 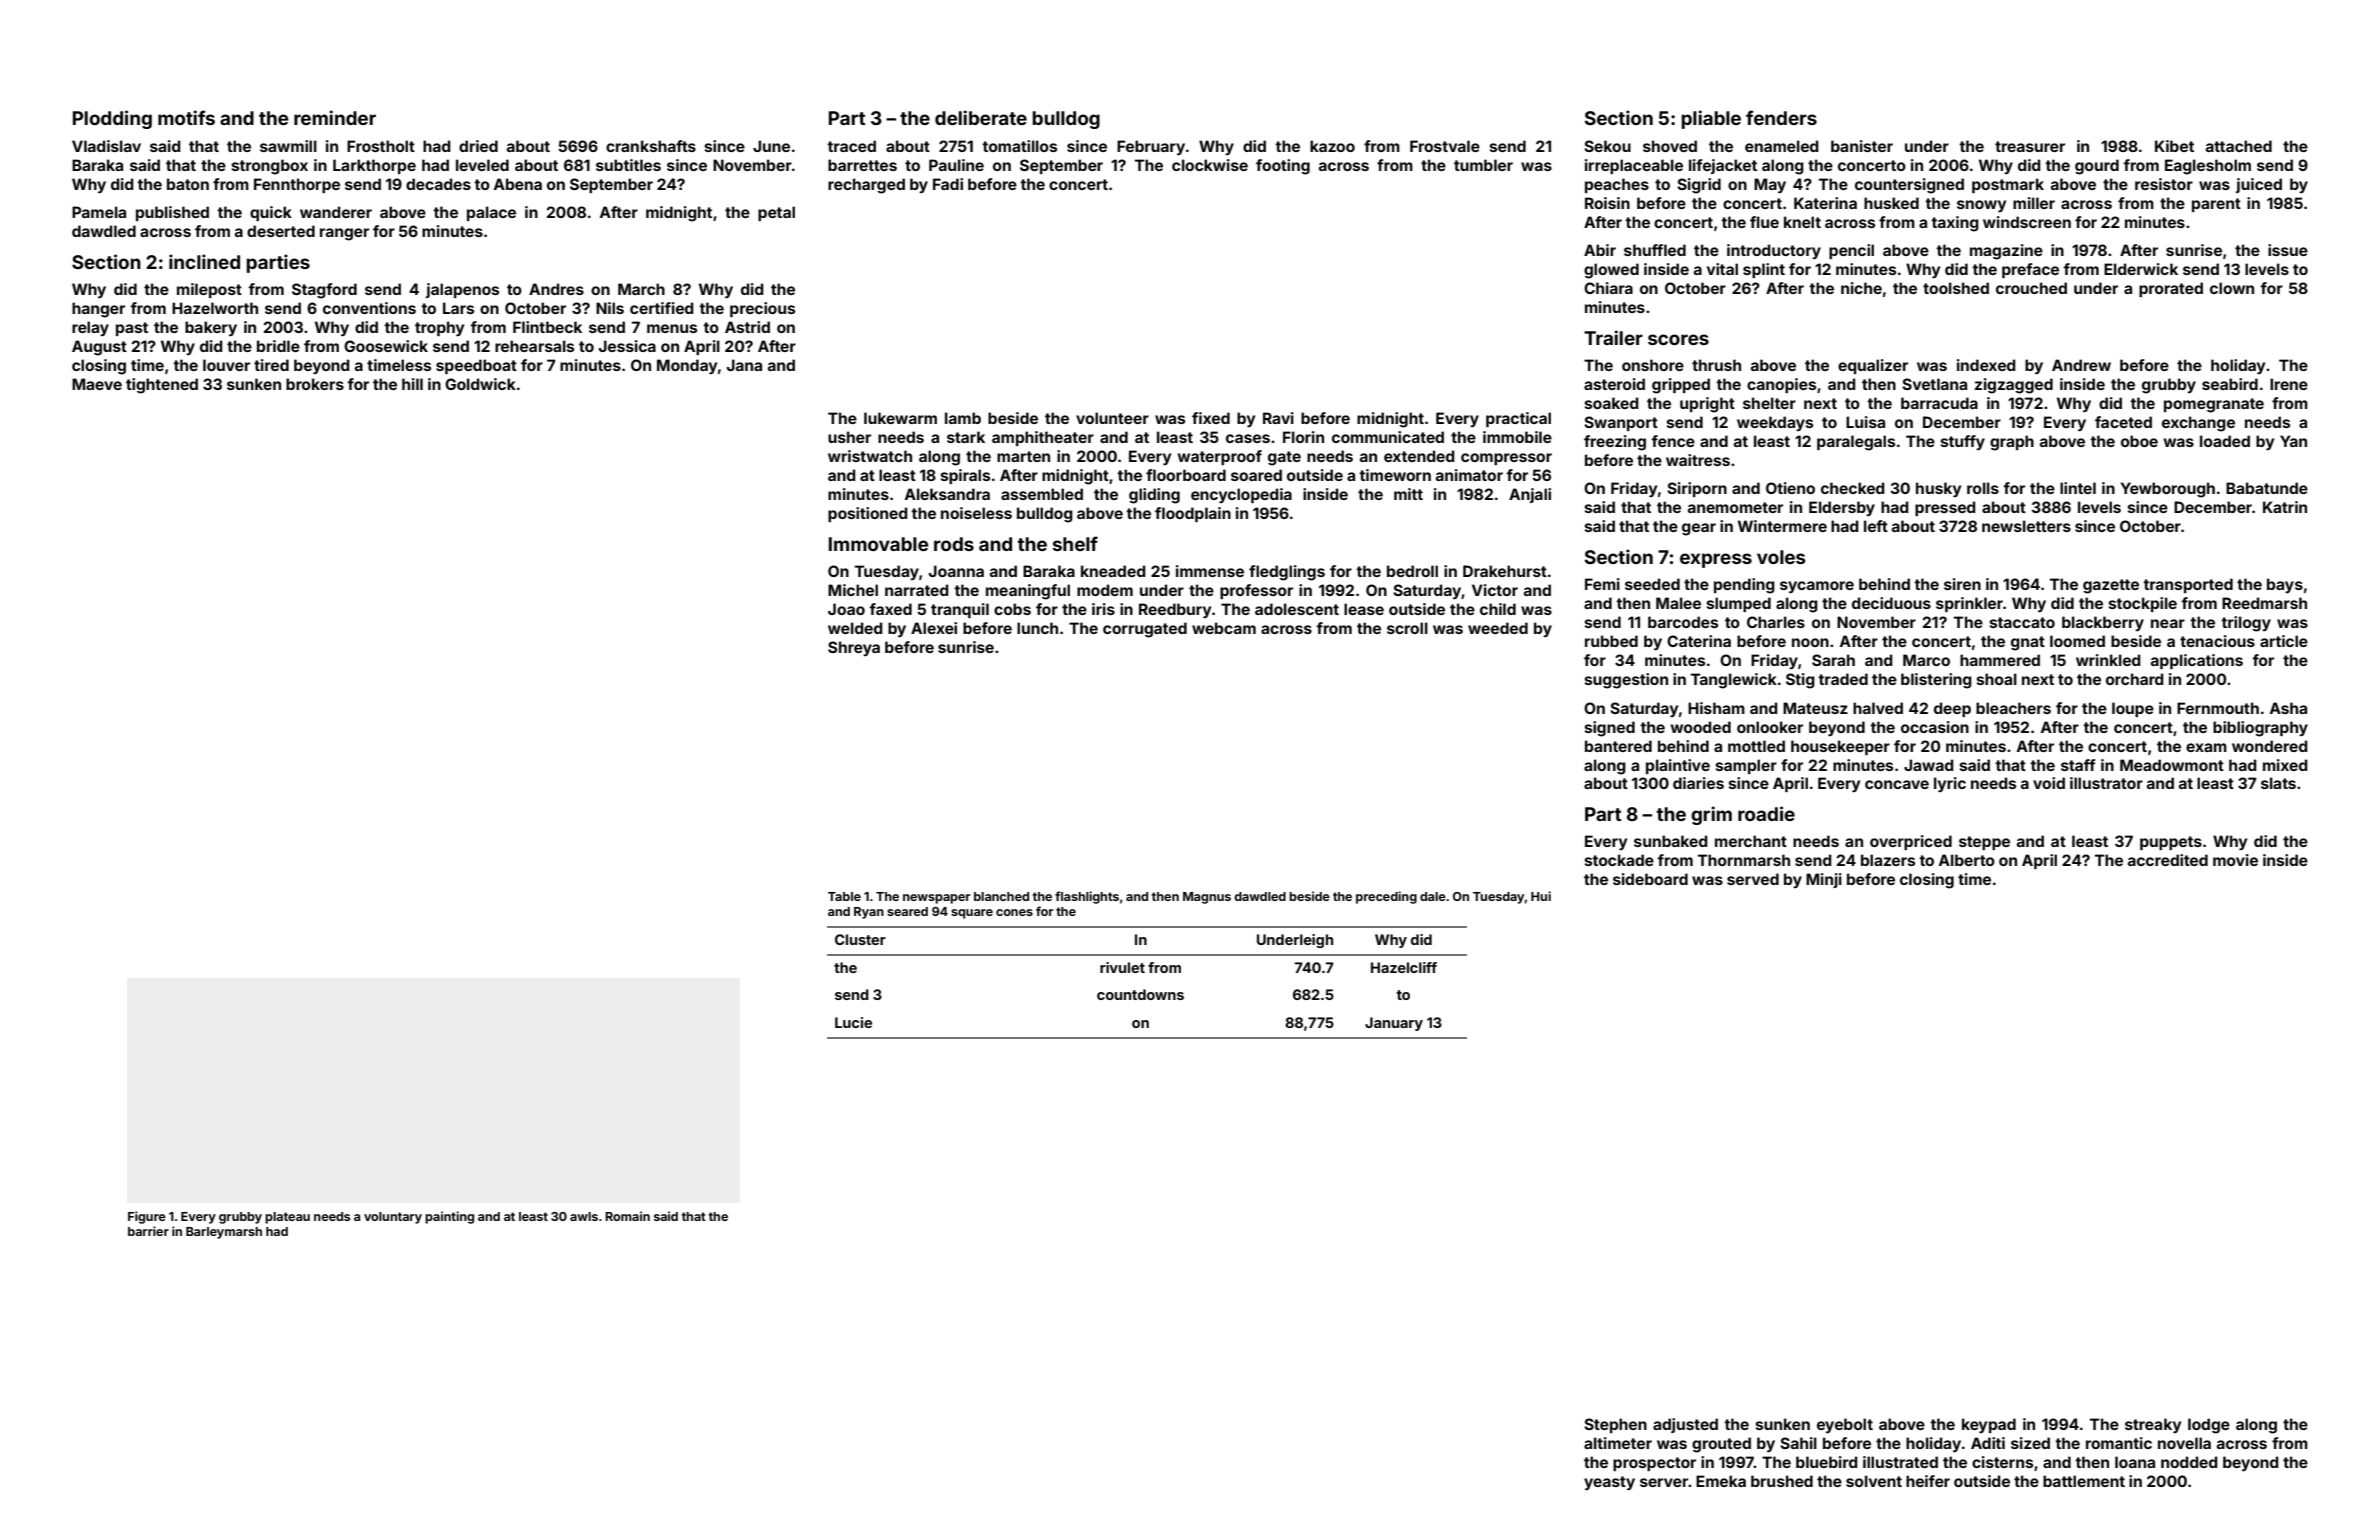 I want to click on February, so click(x=1151, y=147).
